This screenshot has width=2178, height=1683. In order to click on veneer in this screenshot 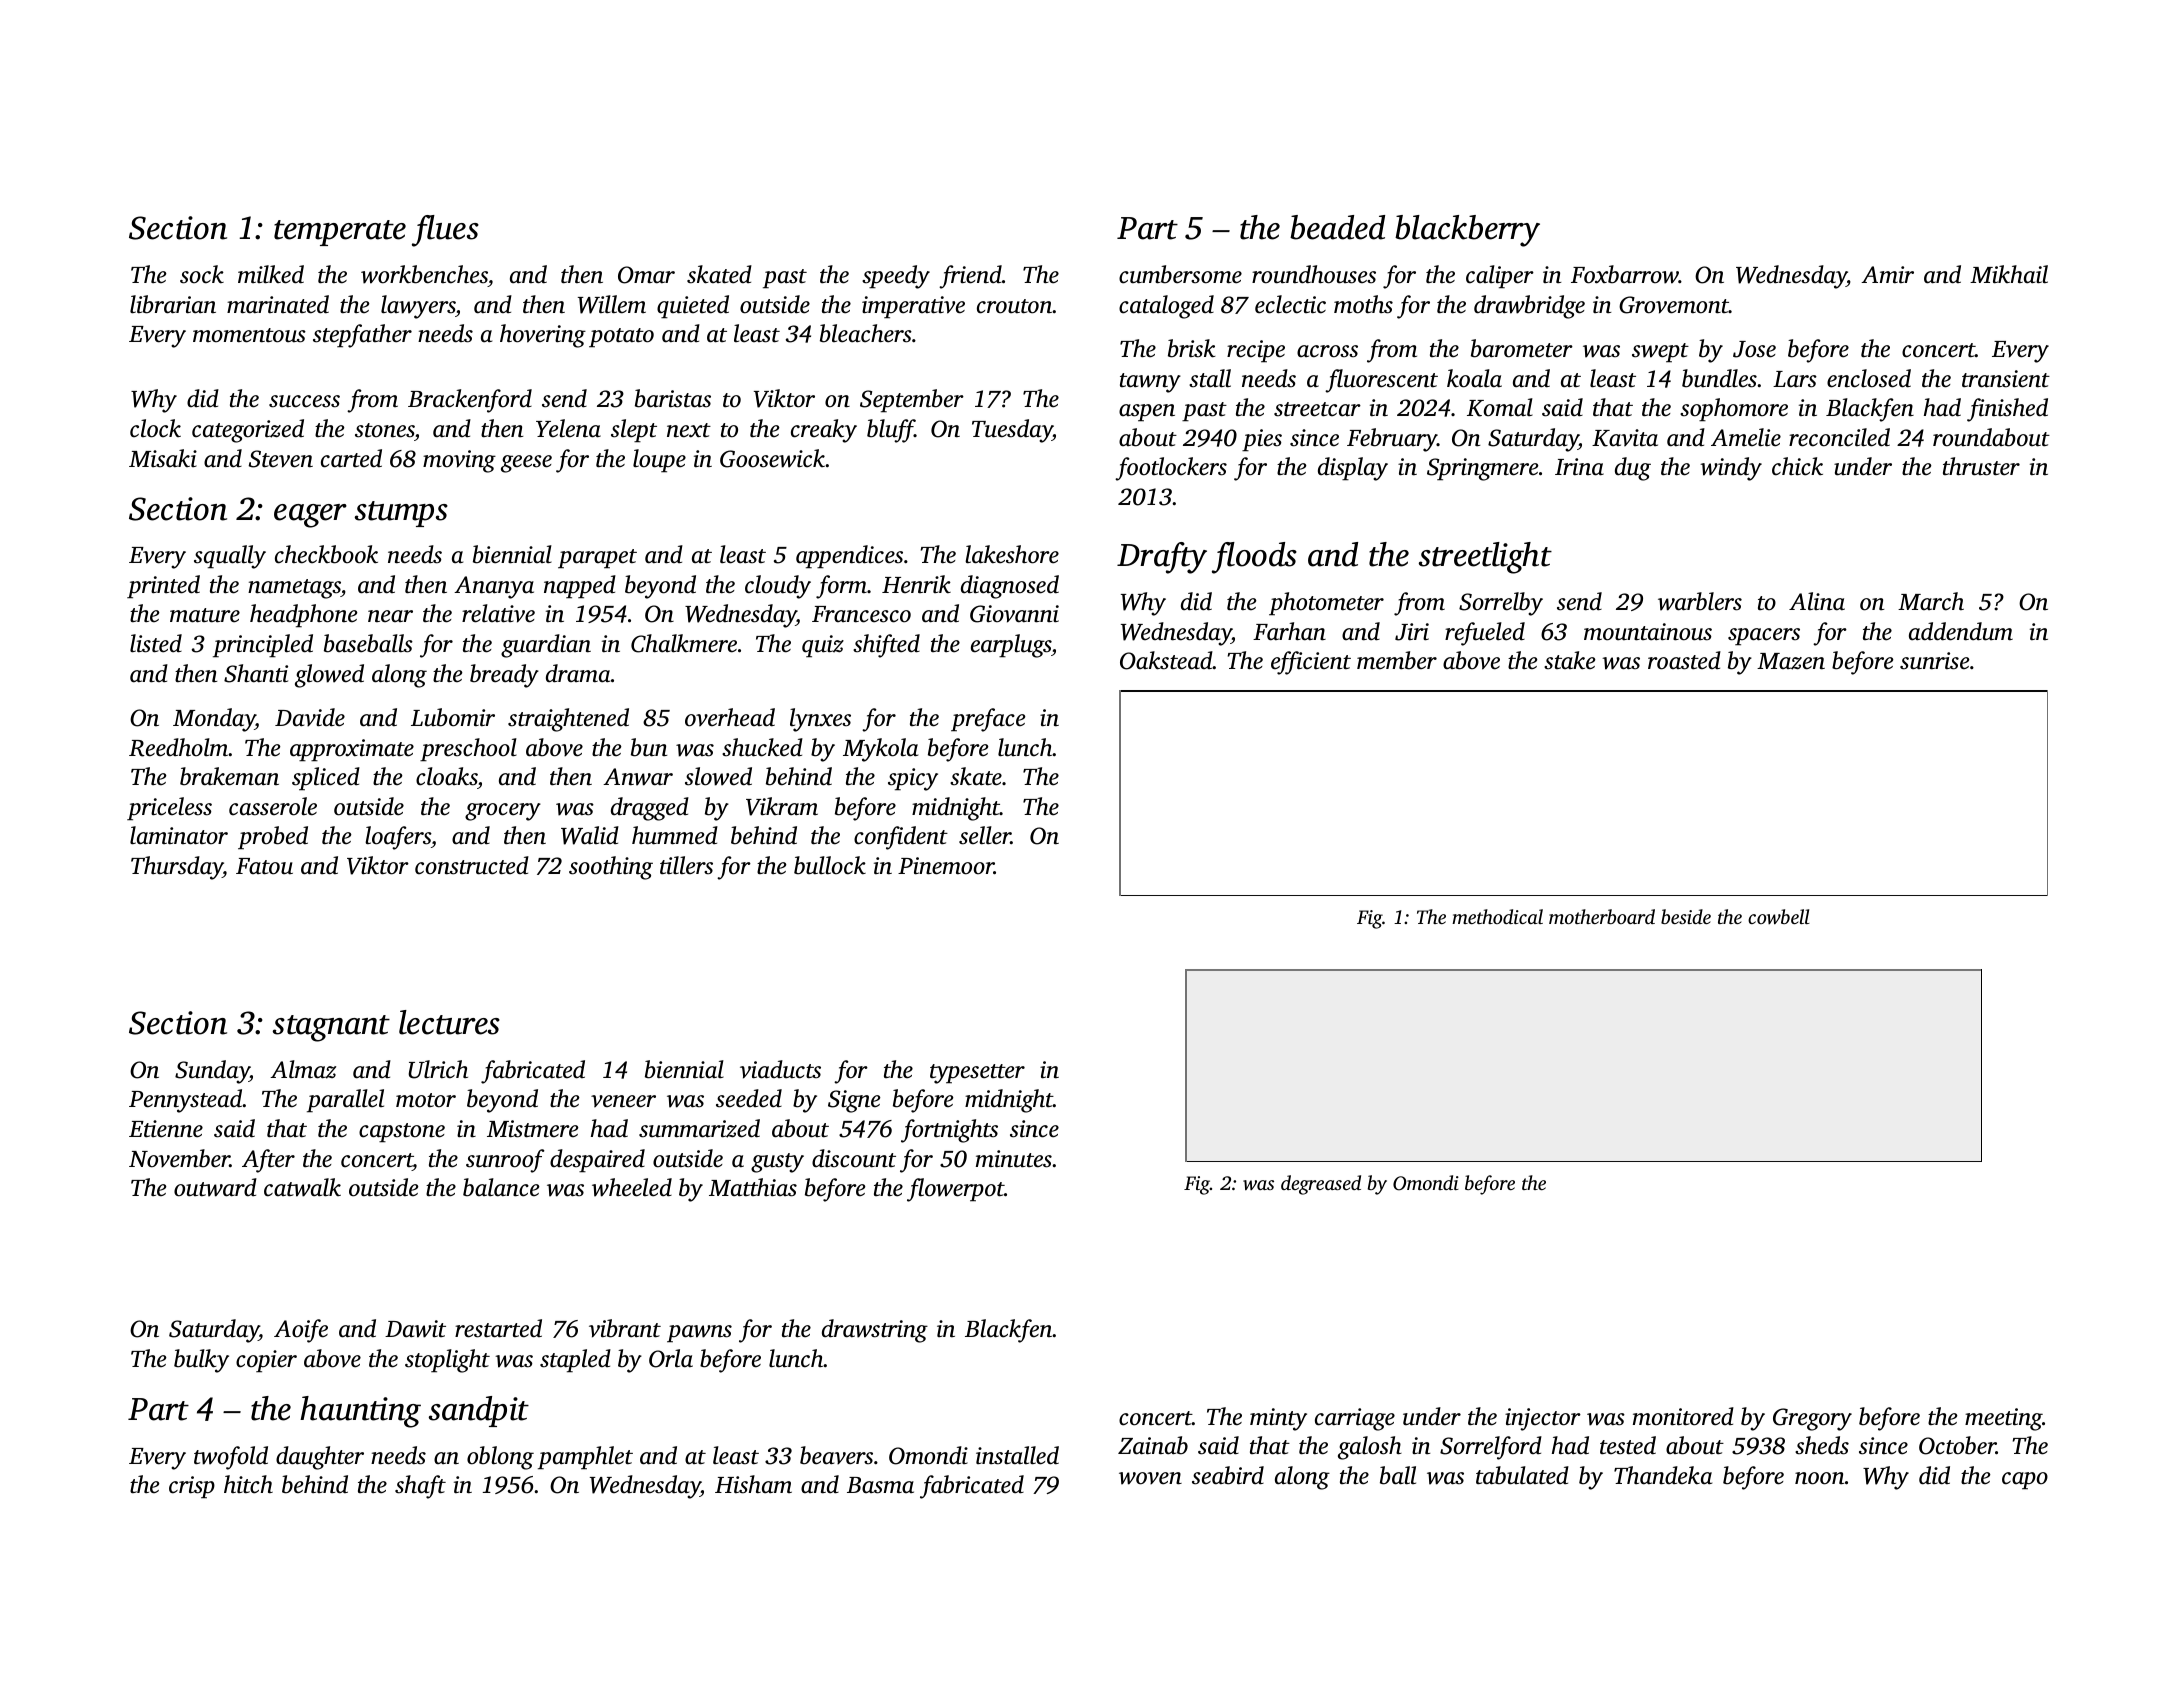, I will do `click(623, 1101)`.
